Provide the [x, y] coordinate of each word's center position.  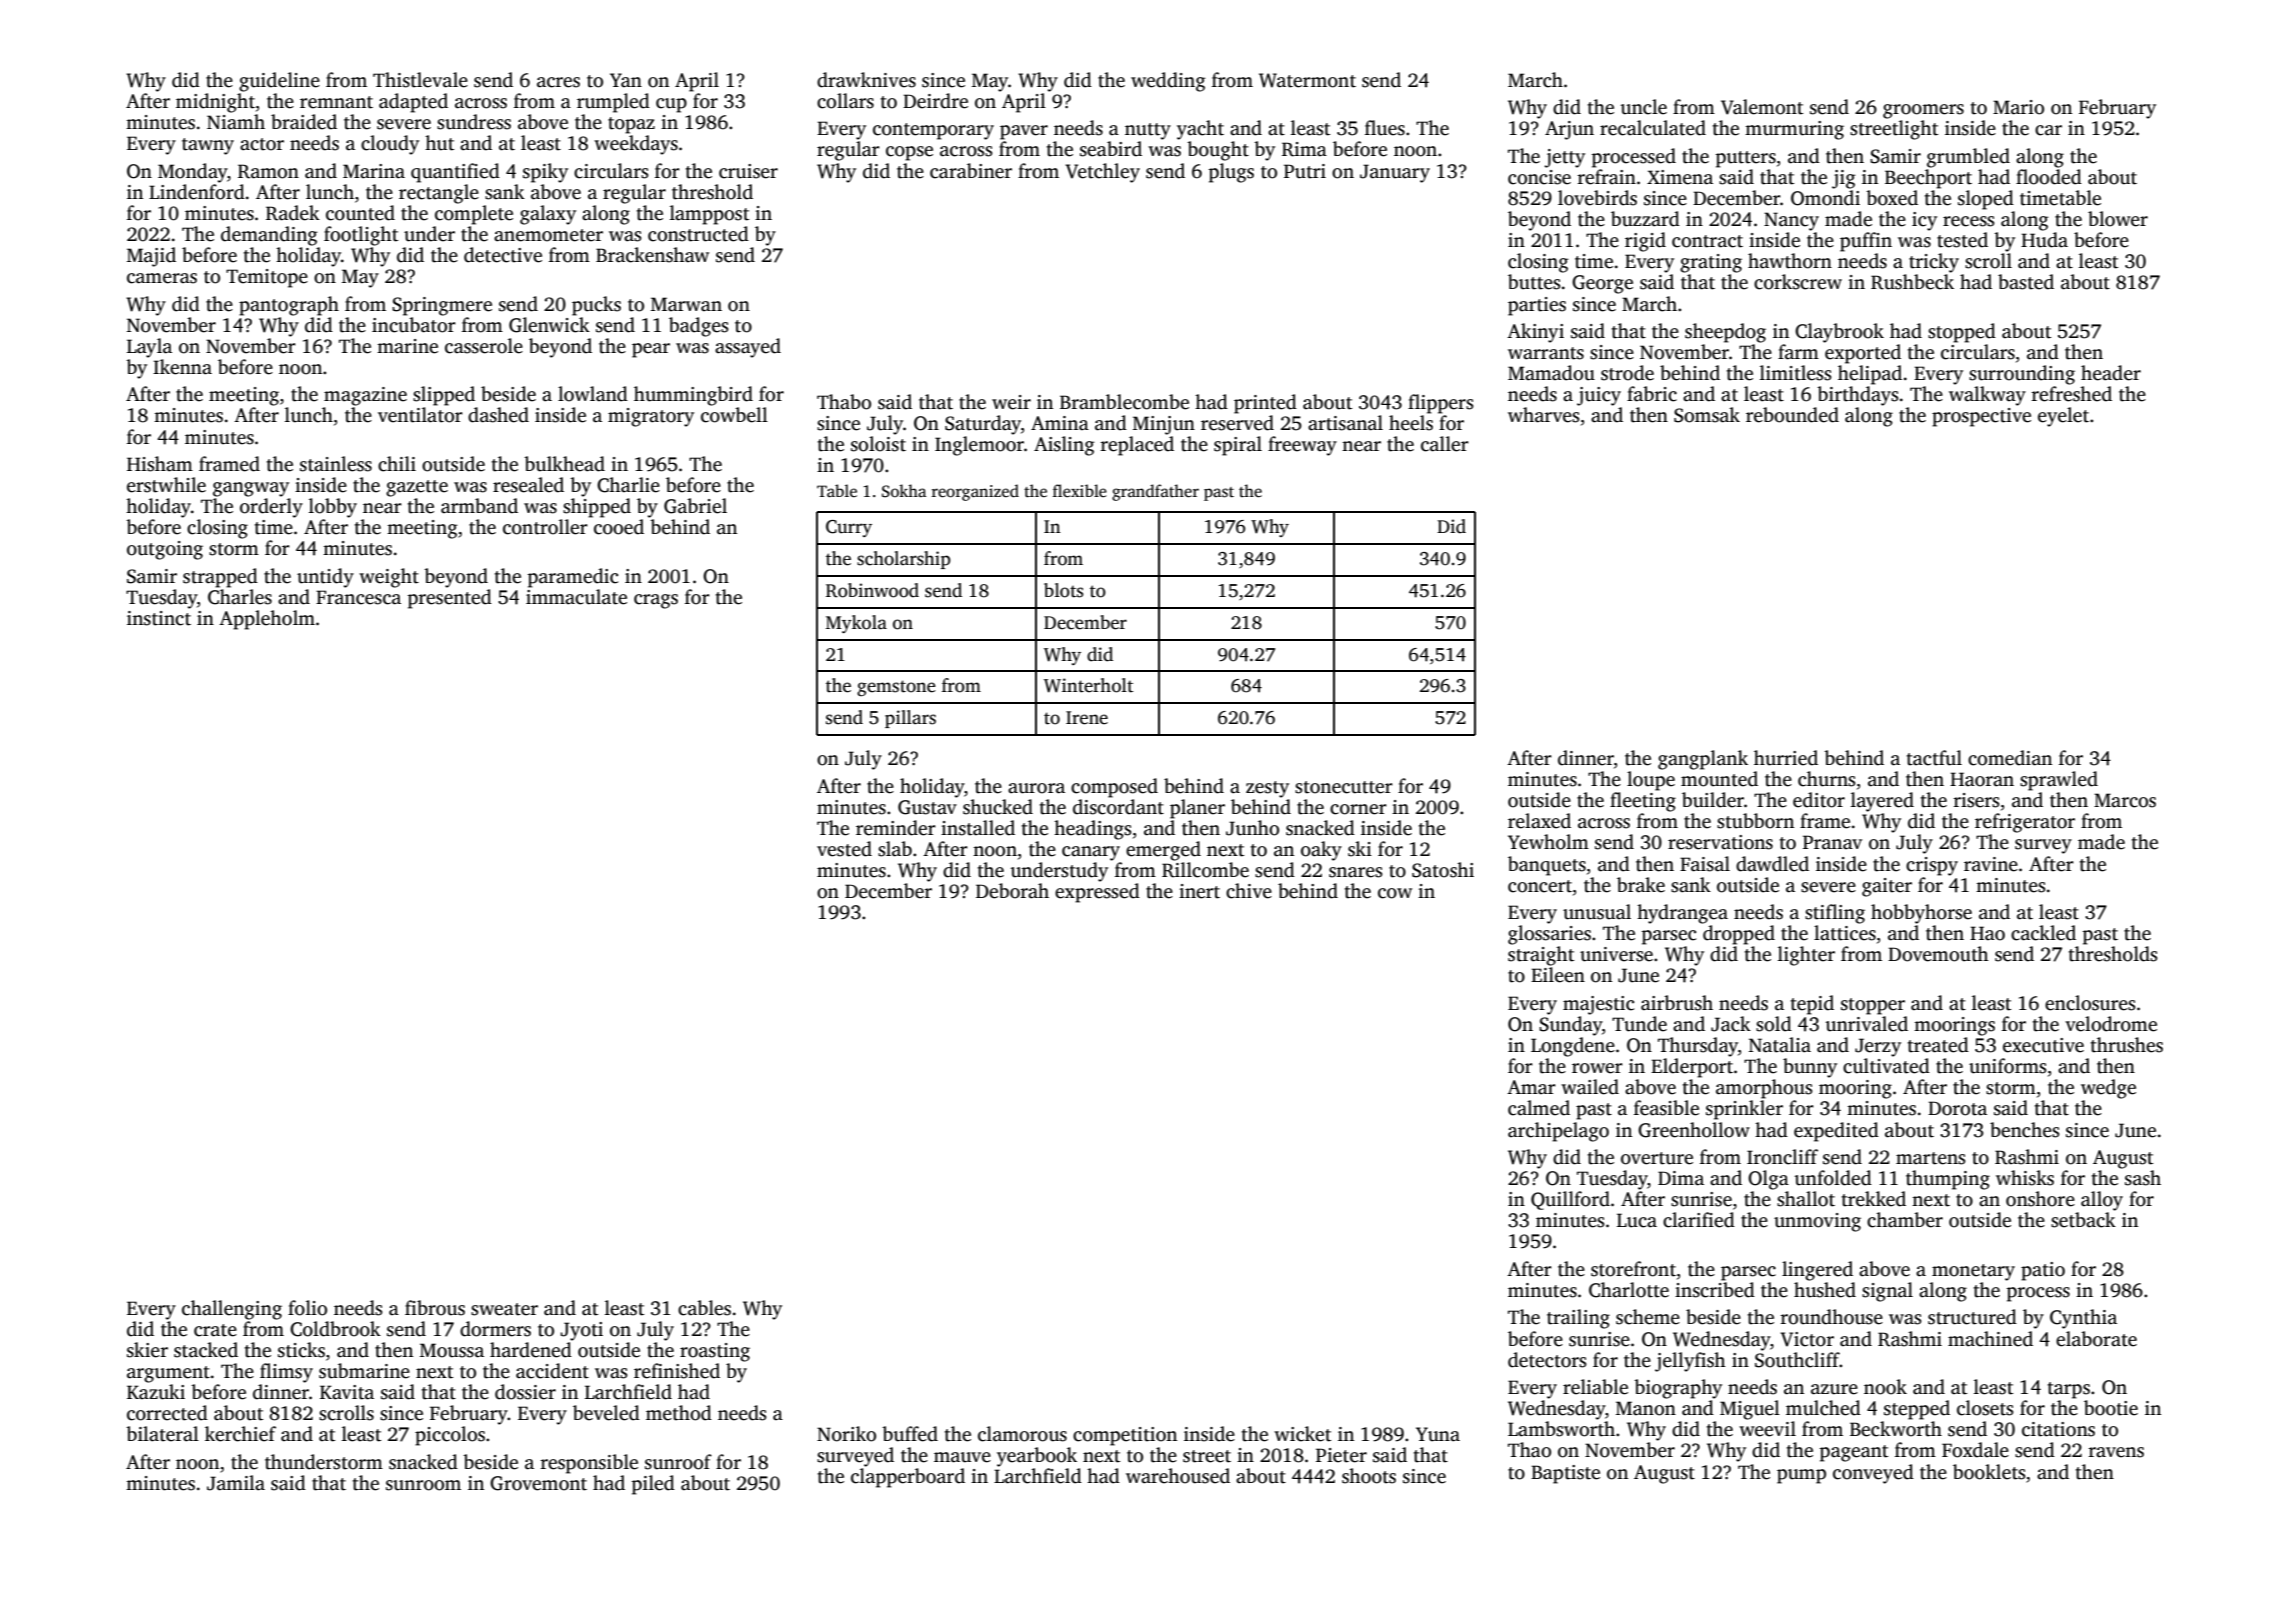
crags [656, 601]
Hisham [160, 464]
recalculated [1653, 128]
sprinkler [1744, 1110]
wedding [1168, 82]
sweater [504, 1309]
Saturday [983, 425]
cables [704, 1308]
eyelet [2063, 417]
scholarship [904, 560]
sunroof [678, 1462]
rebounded [1792, 415]
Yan [626, 80]
